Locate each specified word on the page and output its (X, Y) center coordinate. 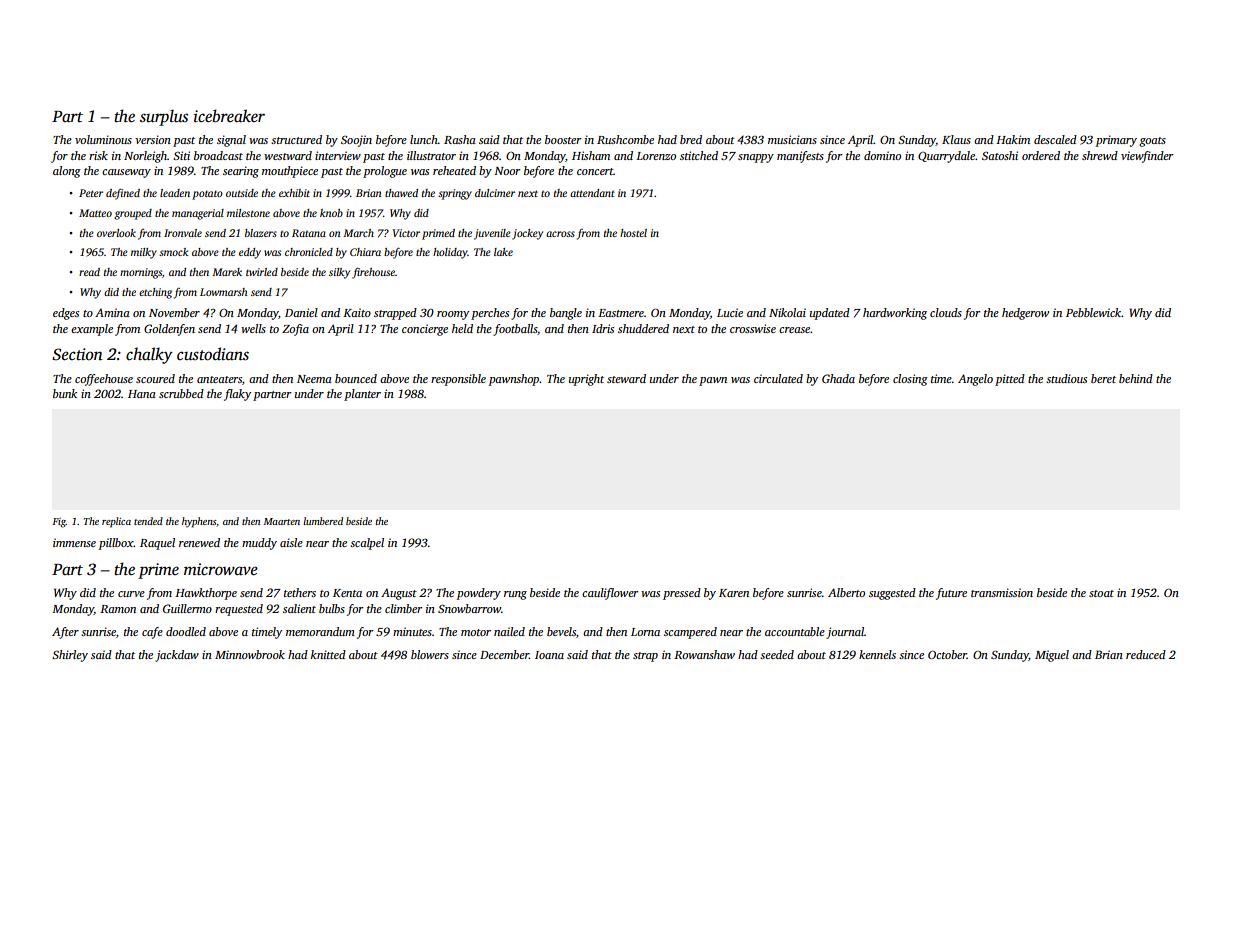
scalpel (367, 544)
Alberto (846, 592)
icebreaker (229, 116)
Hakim (1013, 139)
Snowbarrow (469, 608)
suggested (892, 594)
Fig (59, 523)
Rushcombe (625, 139)
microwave (221, 569)
